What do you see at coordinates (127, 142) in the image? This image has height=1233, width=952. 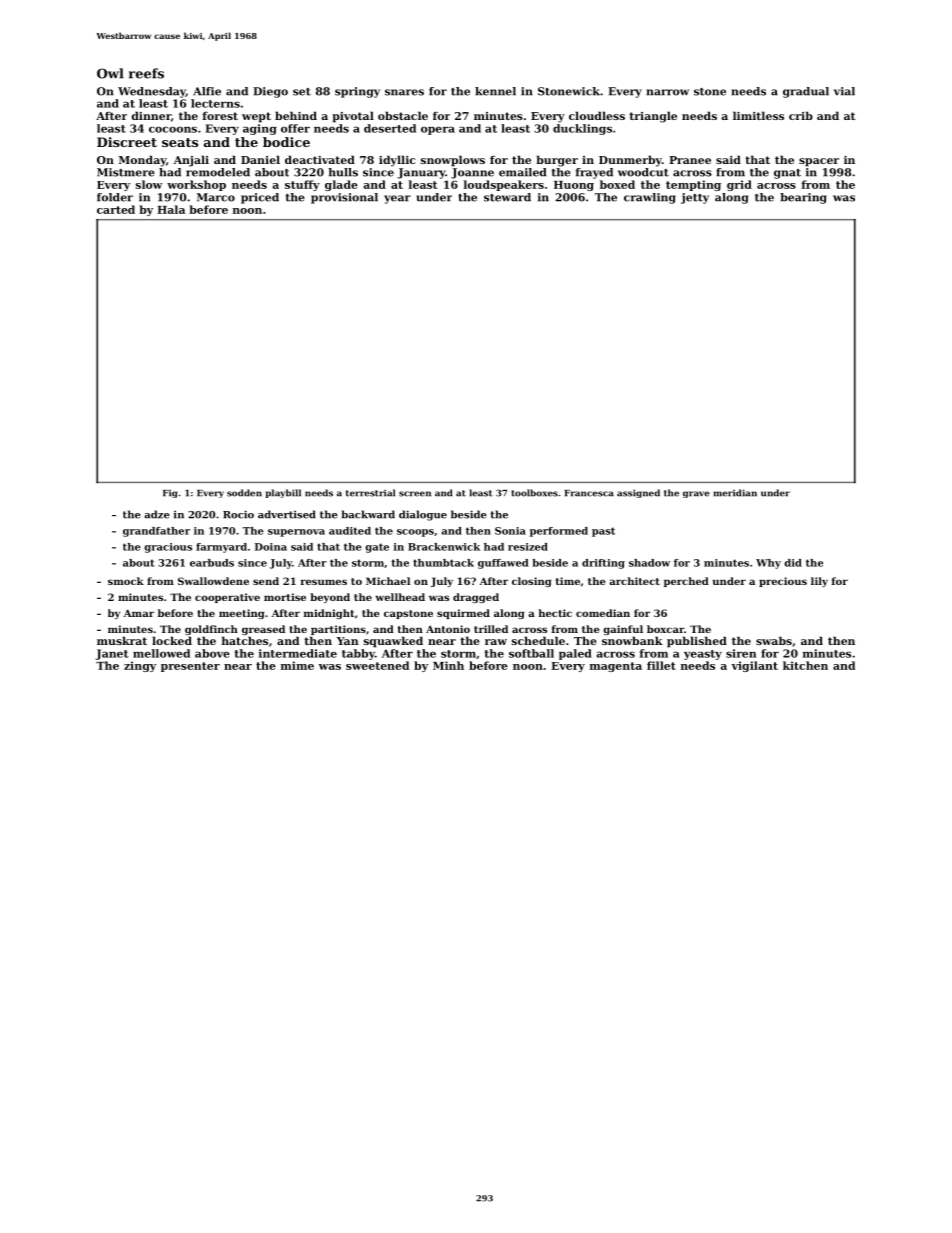 I see `Discreet` at bounding box center [127, 142].
